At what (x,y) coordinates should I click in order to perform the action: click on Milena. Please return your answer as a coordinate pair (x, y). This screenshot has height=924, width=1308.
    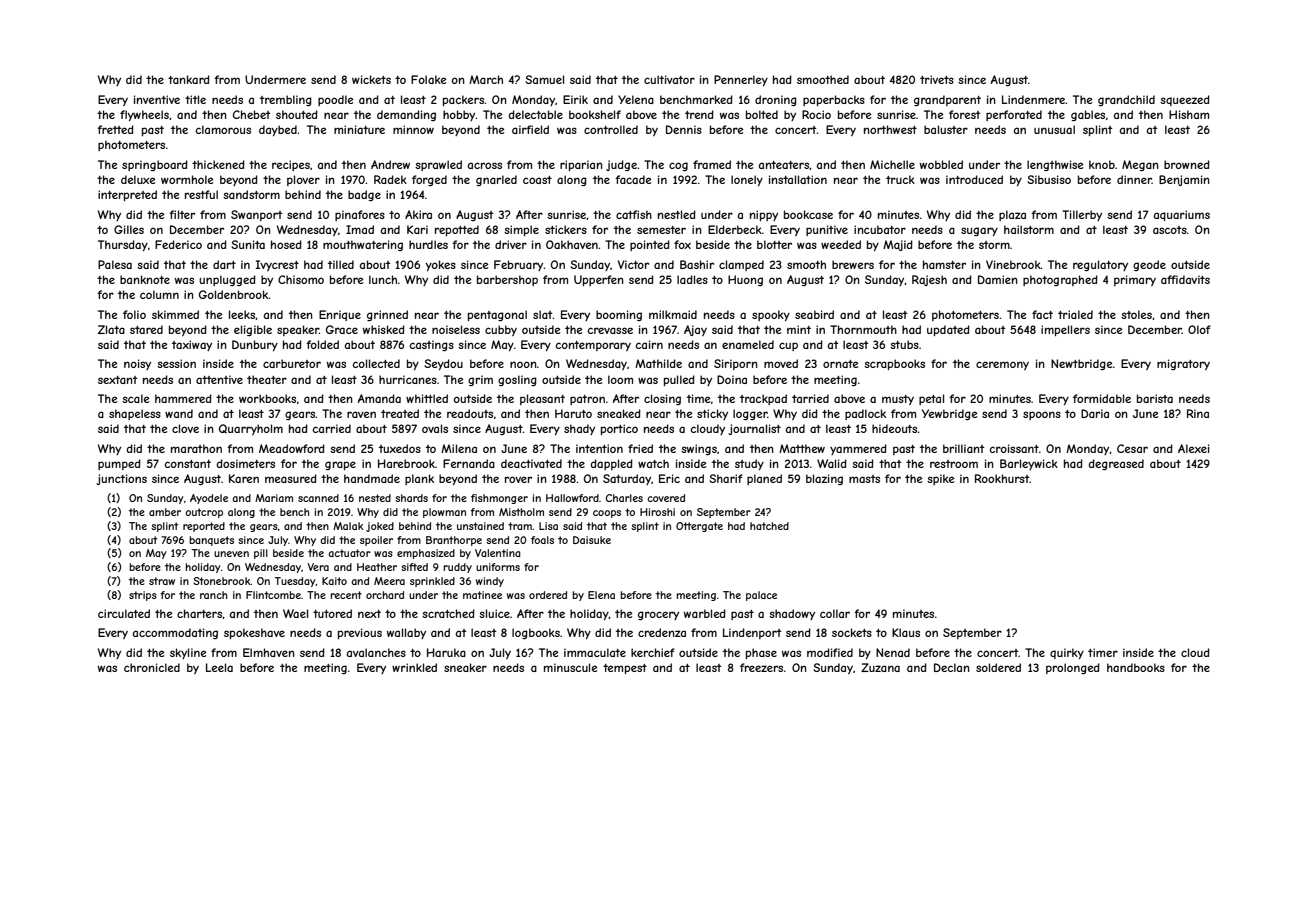
    Looking at the image, I should click on (459, 448).
